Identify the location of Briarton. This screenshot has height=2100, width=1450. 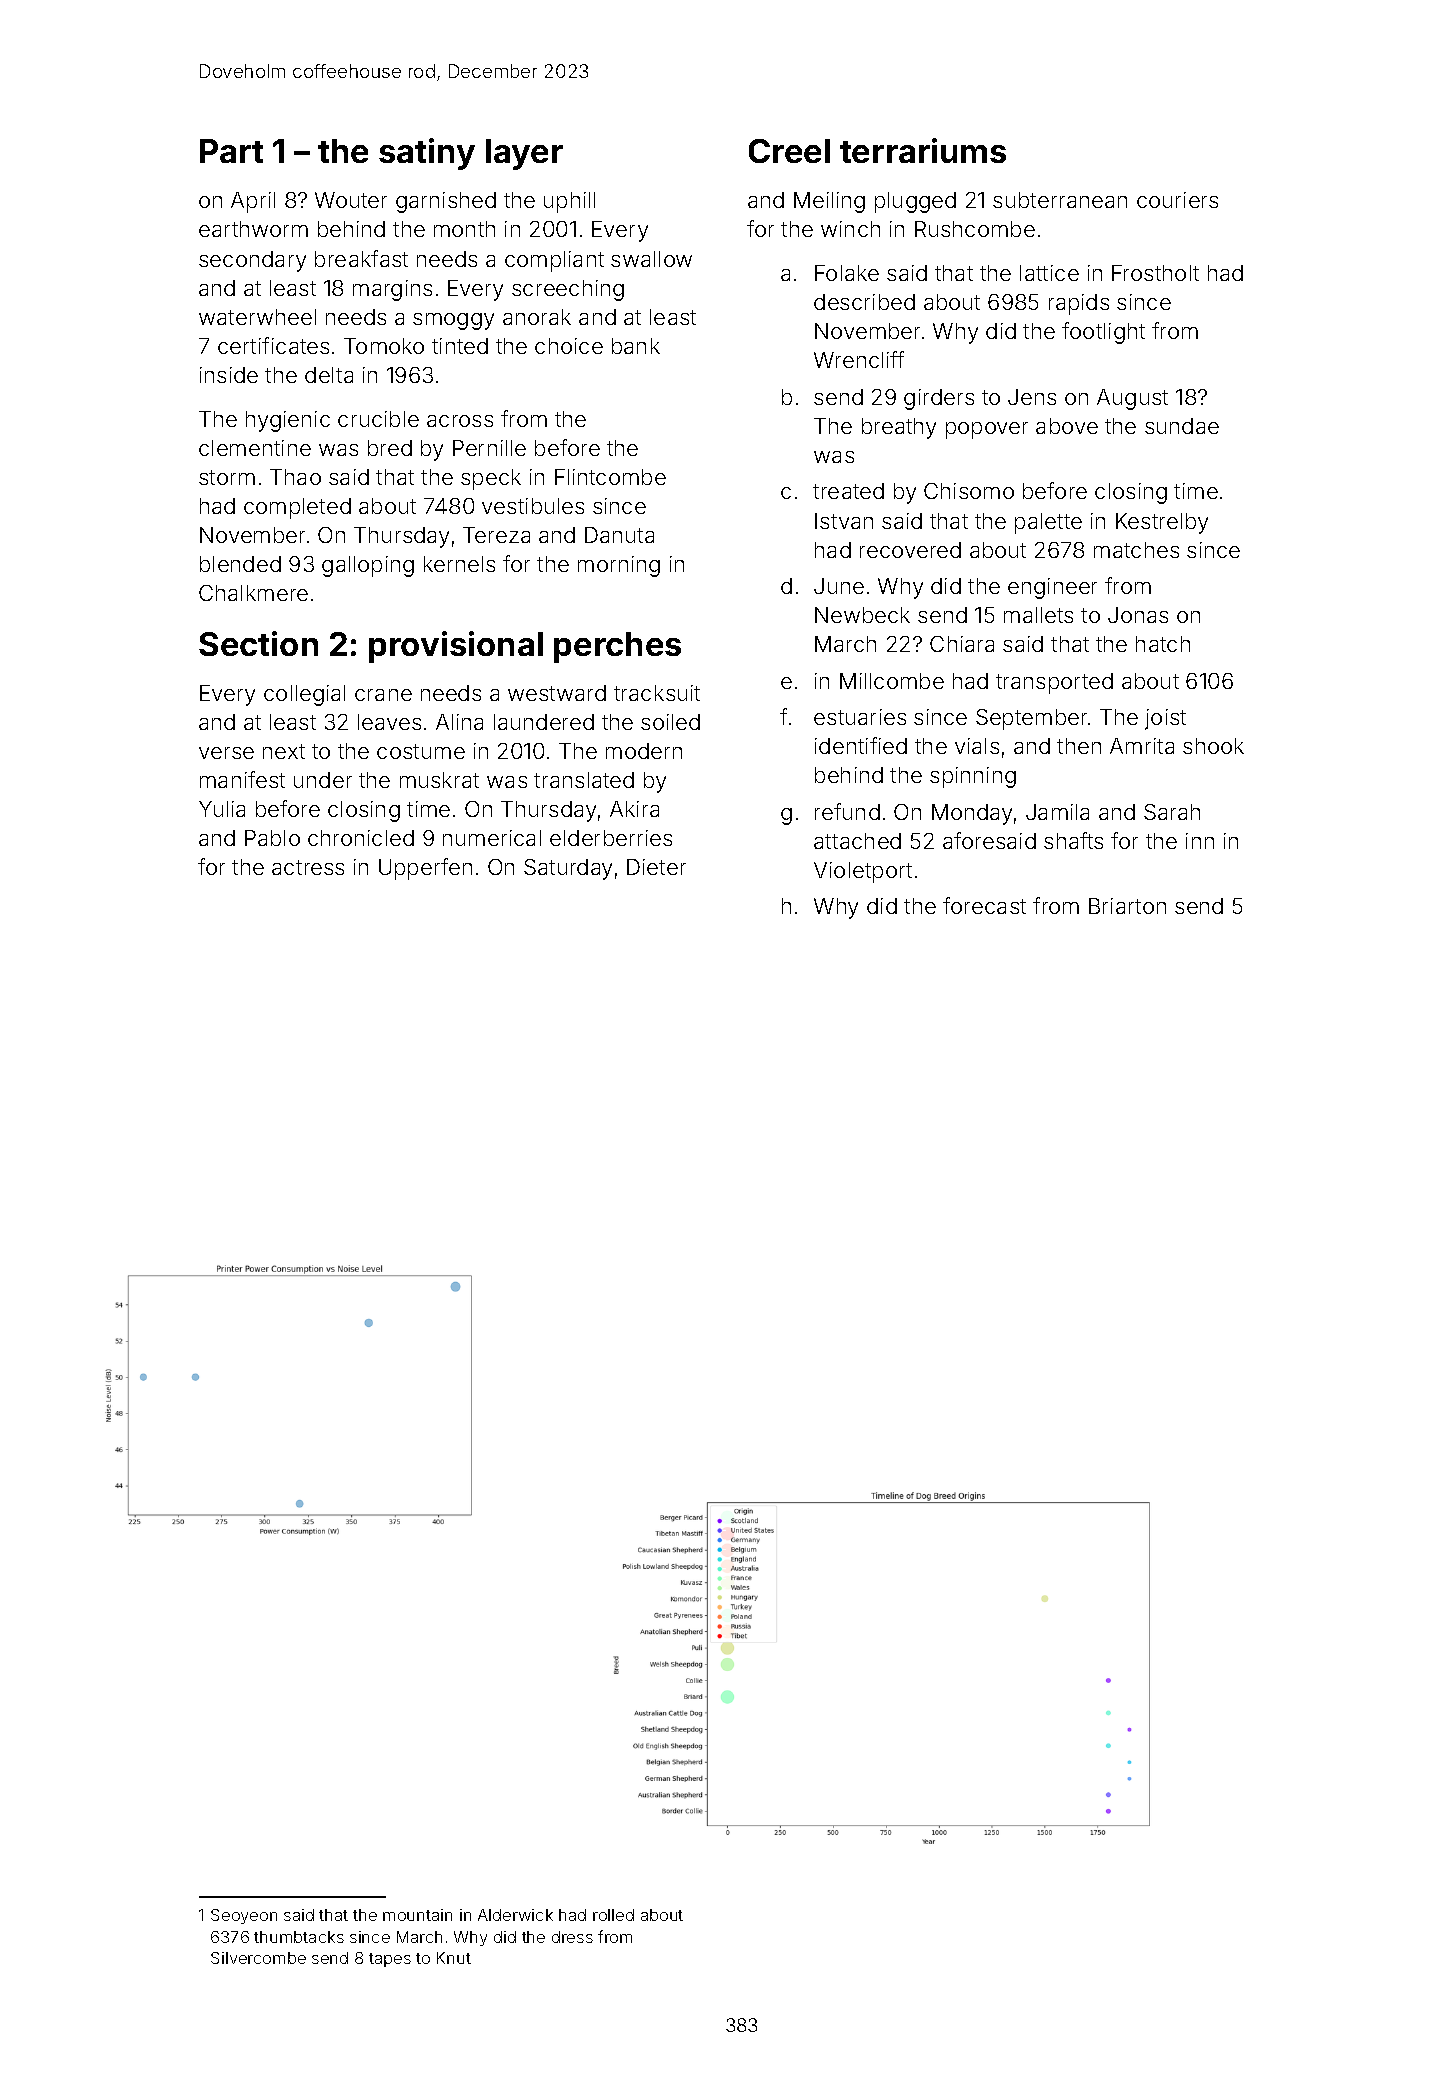
(1127, 906).
